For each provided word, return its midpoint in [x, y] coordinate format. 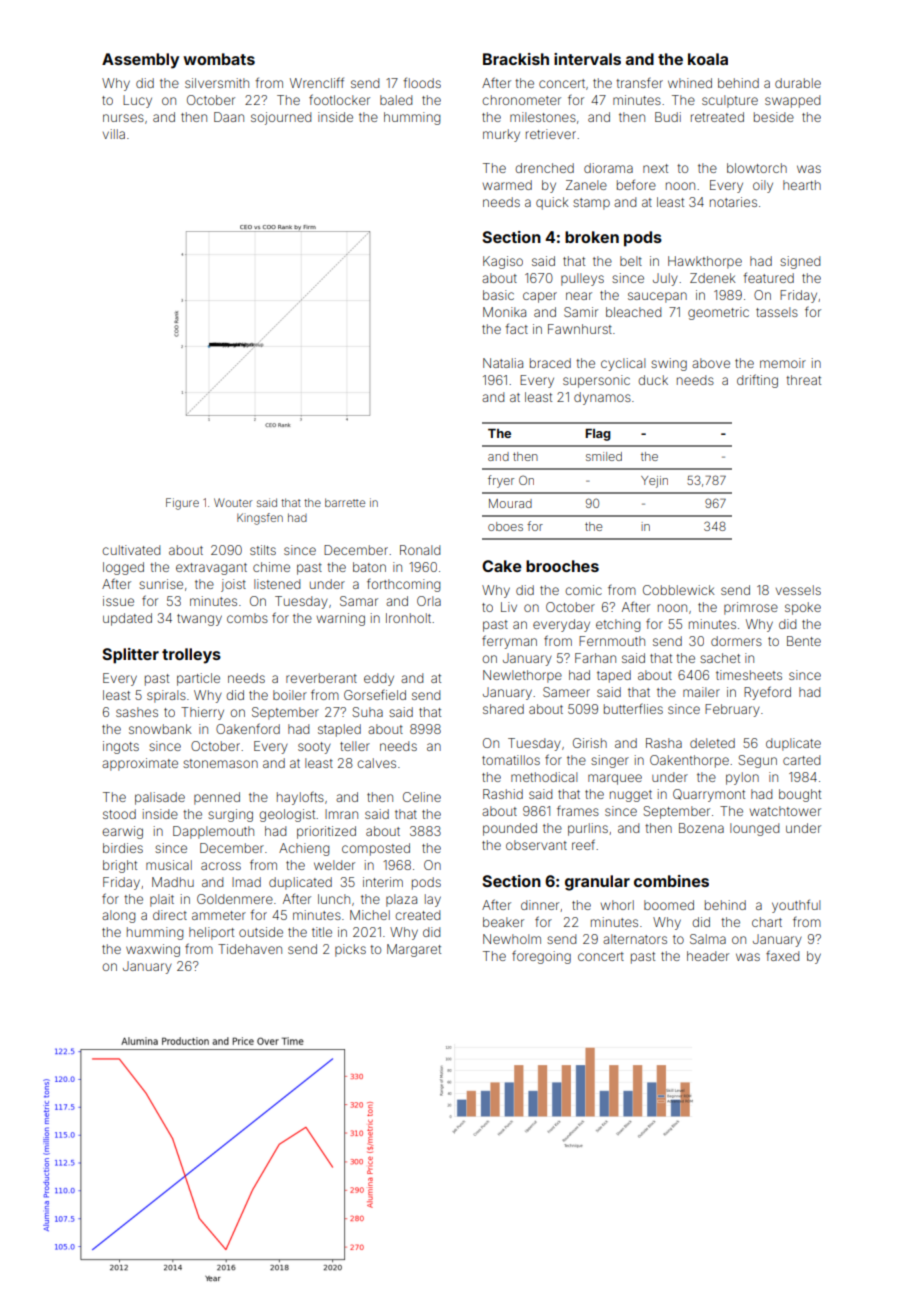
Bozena [701, 828]
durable [798, 83]
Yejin [654, 482]
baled [396, 100]
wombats [219, 59]
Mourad [510, 503]
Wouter [233, 502]
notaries [733, 202]
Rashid [503, 794]
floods [422, 82]
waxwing [153, 950]
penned [217, 798]
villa [114, 134]
